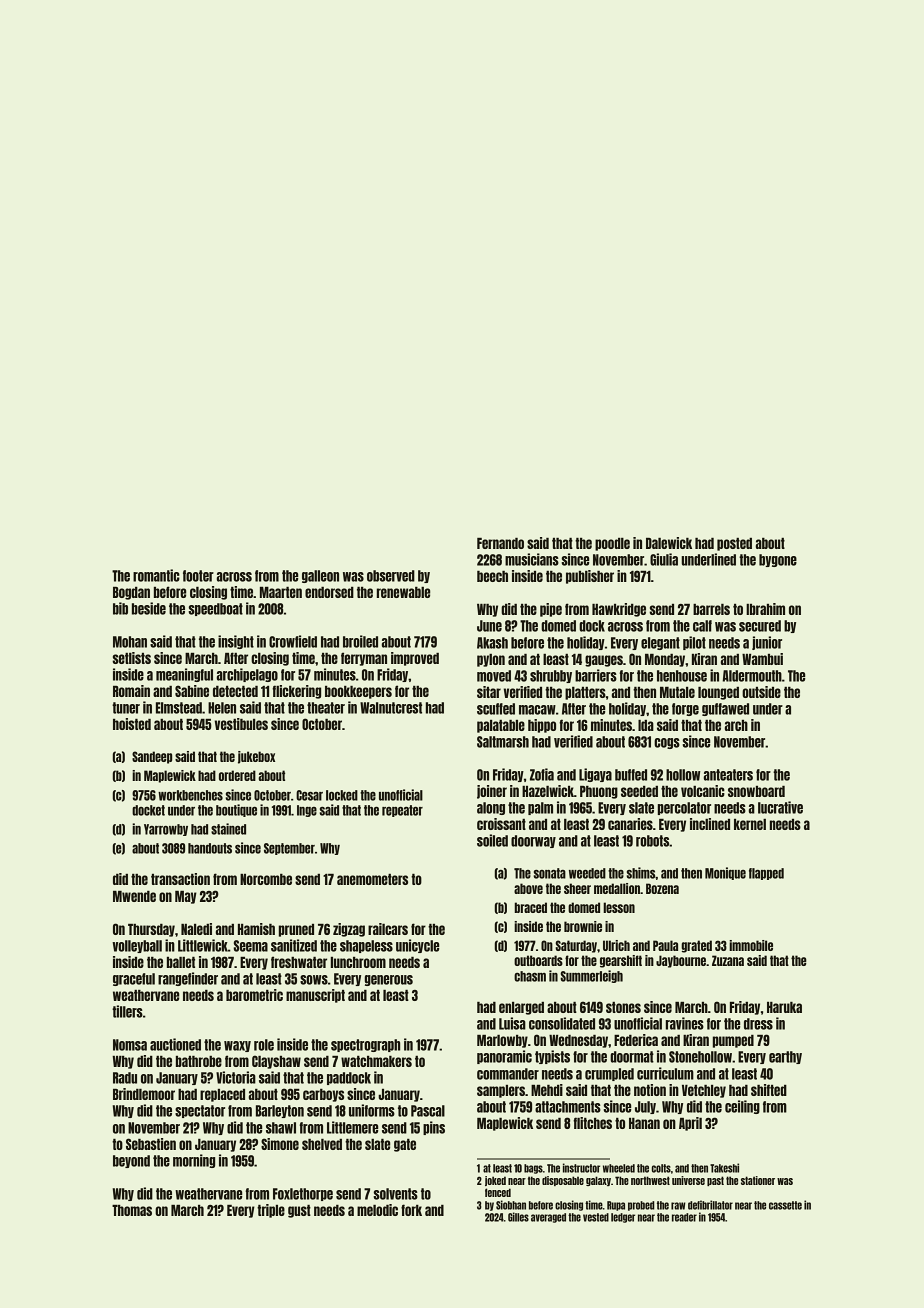  What do you see at coordinates (156, 575) in the image?
I see `romantic` at bounding box center [156, 575].
